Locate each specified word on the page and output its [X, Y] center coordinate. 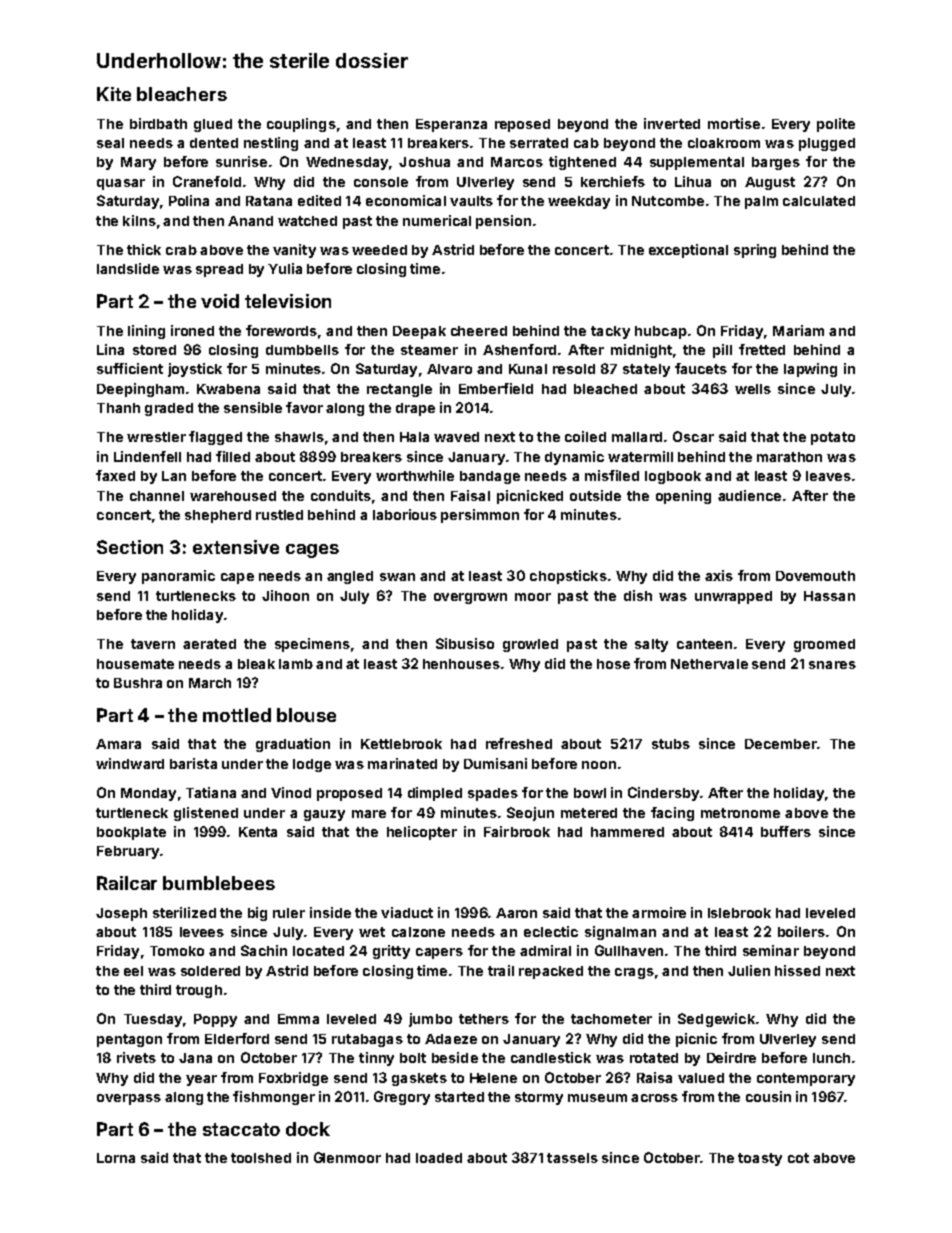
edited [319, 200]
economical [406, 200]
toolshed [261, 1158]
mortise [734, 123]
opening [683, 497]
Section [130, 547]
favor [304, 407]
